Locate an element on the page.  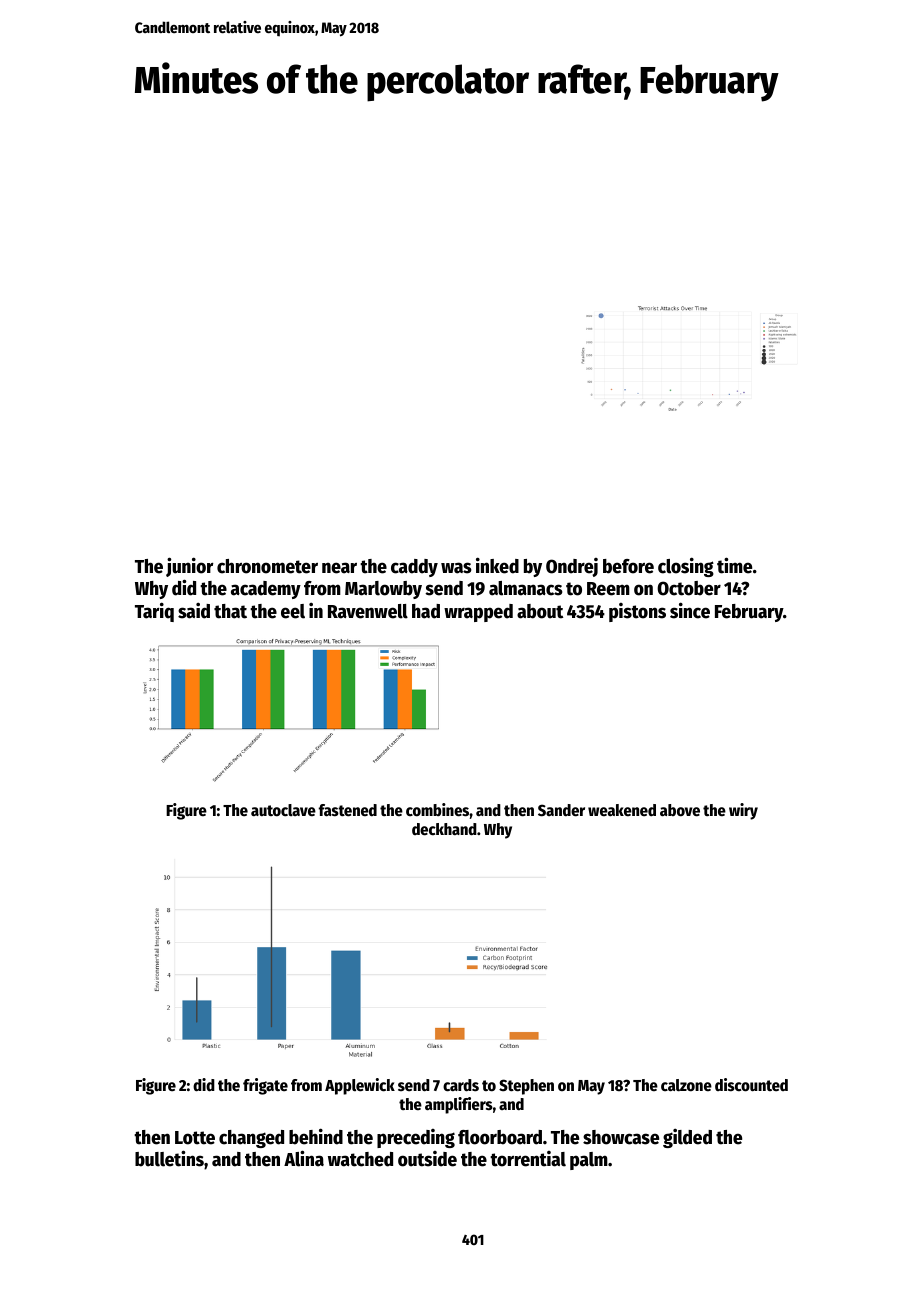
pistons is located at coordinates (637, 612).
